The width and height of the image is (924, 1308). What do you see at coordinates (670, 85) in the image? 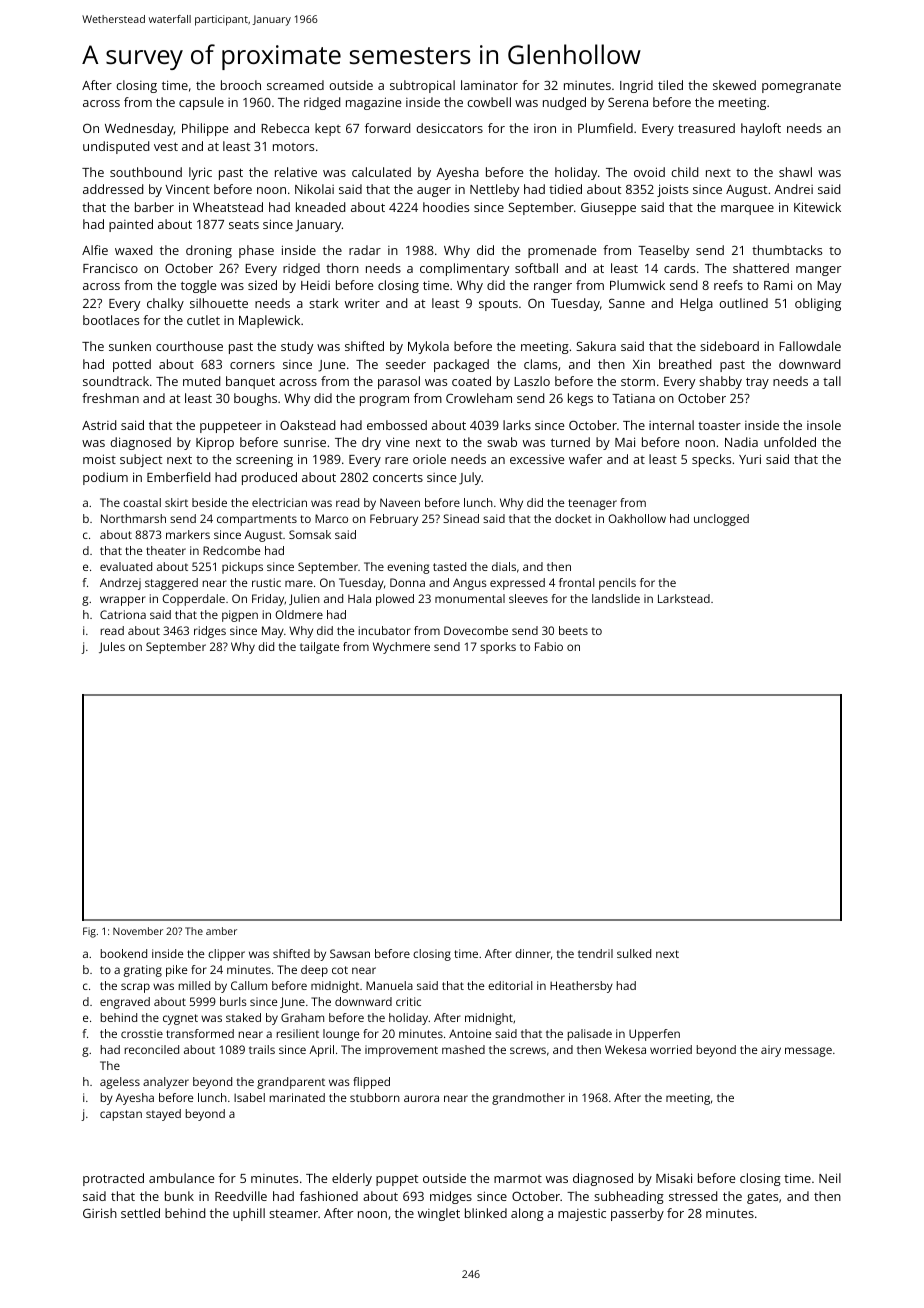
I see `tiled` at bounding box center [670, 85].
